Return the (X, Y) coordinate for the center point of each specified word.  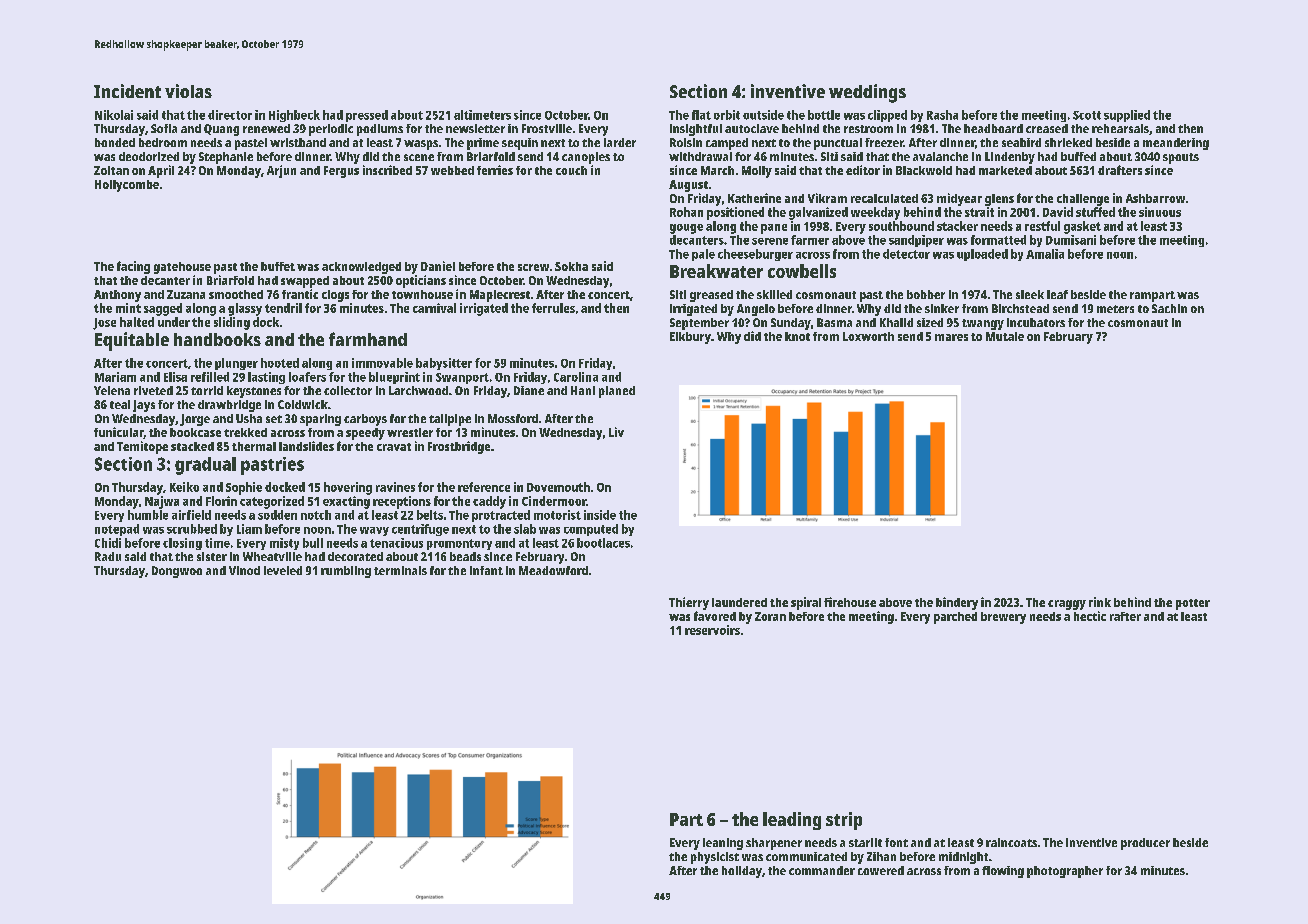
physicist (715, 858)
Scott (1087, 115)
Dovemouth (558, 487)
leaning (723, 844)
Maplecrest (500, 296)
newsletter (475, 128)
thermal (254, 446)
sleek (1030, 294)
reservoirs (712, 630)
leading (792, 821)
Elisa (175, 377)
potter (1193, 604)
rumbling (346, 572)
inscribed (387, 170)
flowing (1003, 872)
